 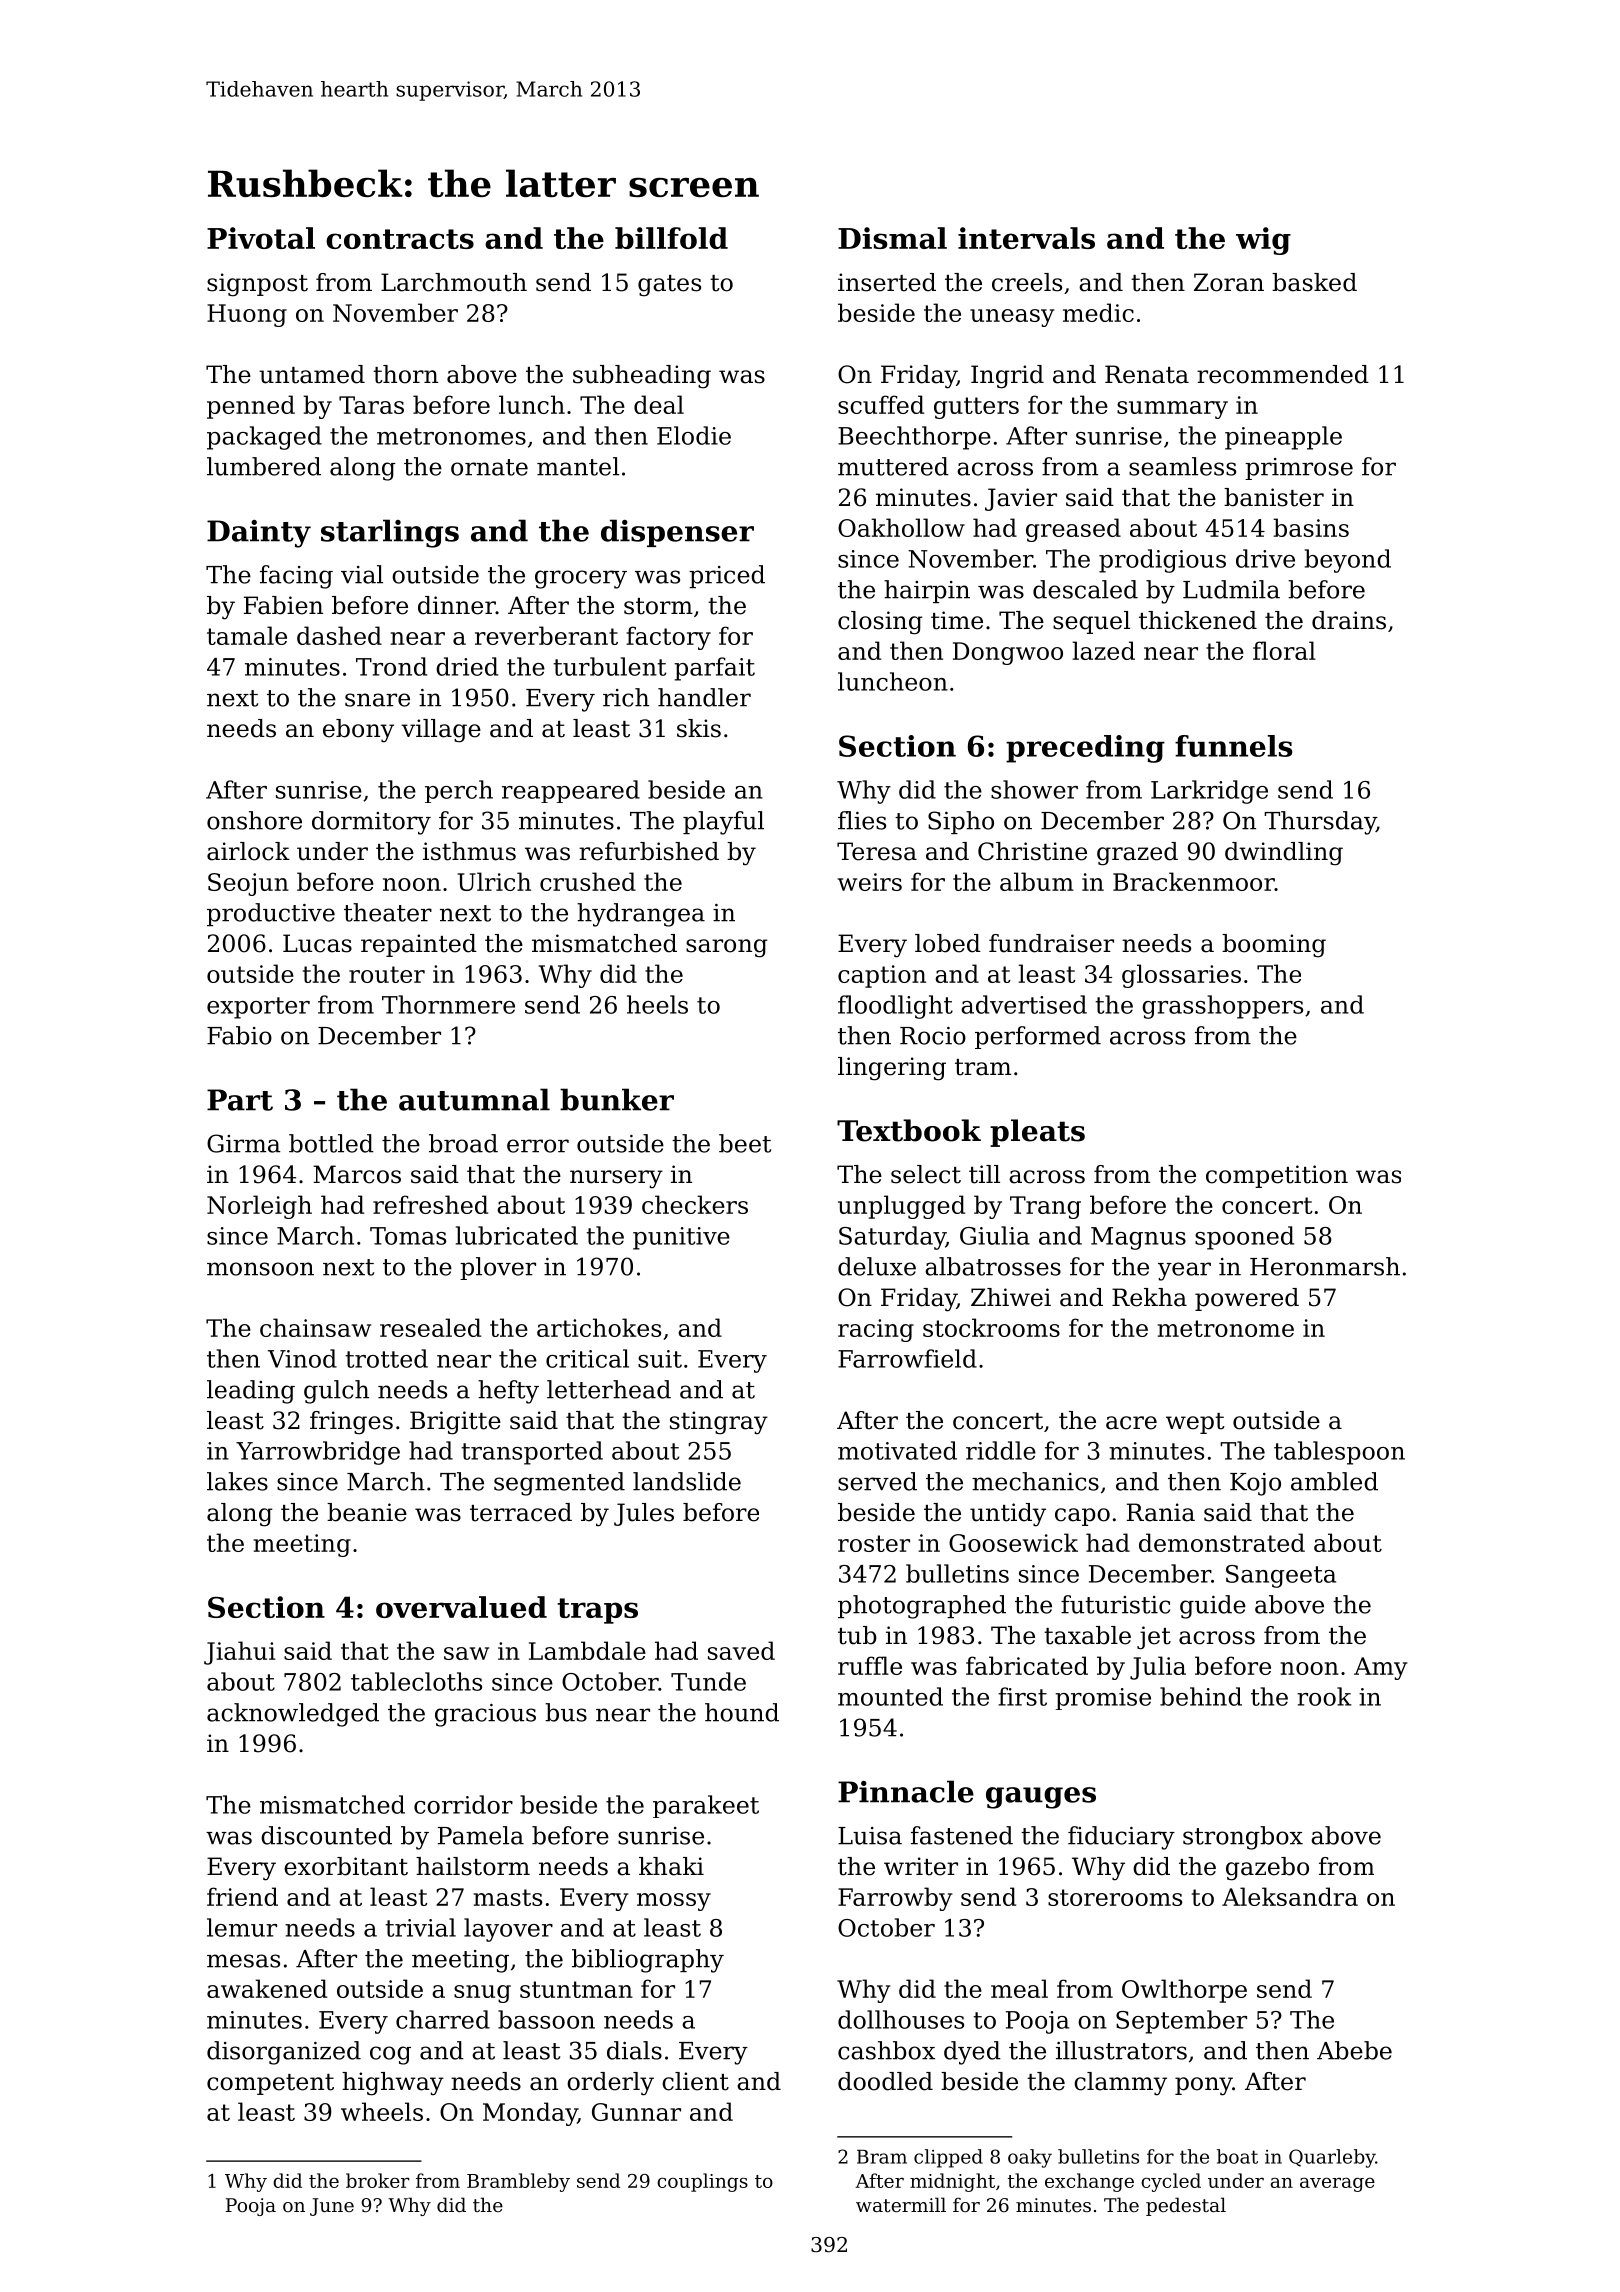 What do you see at coordinates (901, 2204) in the image?
I see `watermill` at bounding box center [901, 2204].
